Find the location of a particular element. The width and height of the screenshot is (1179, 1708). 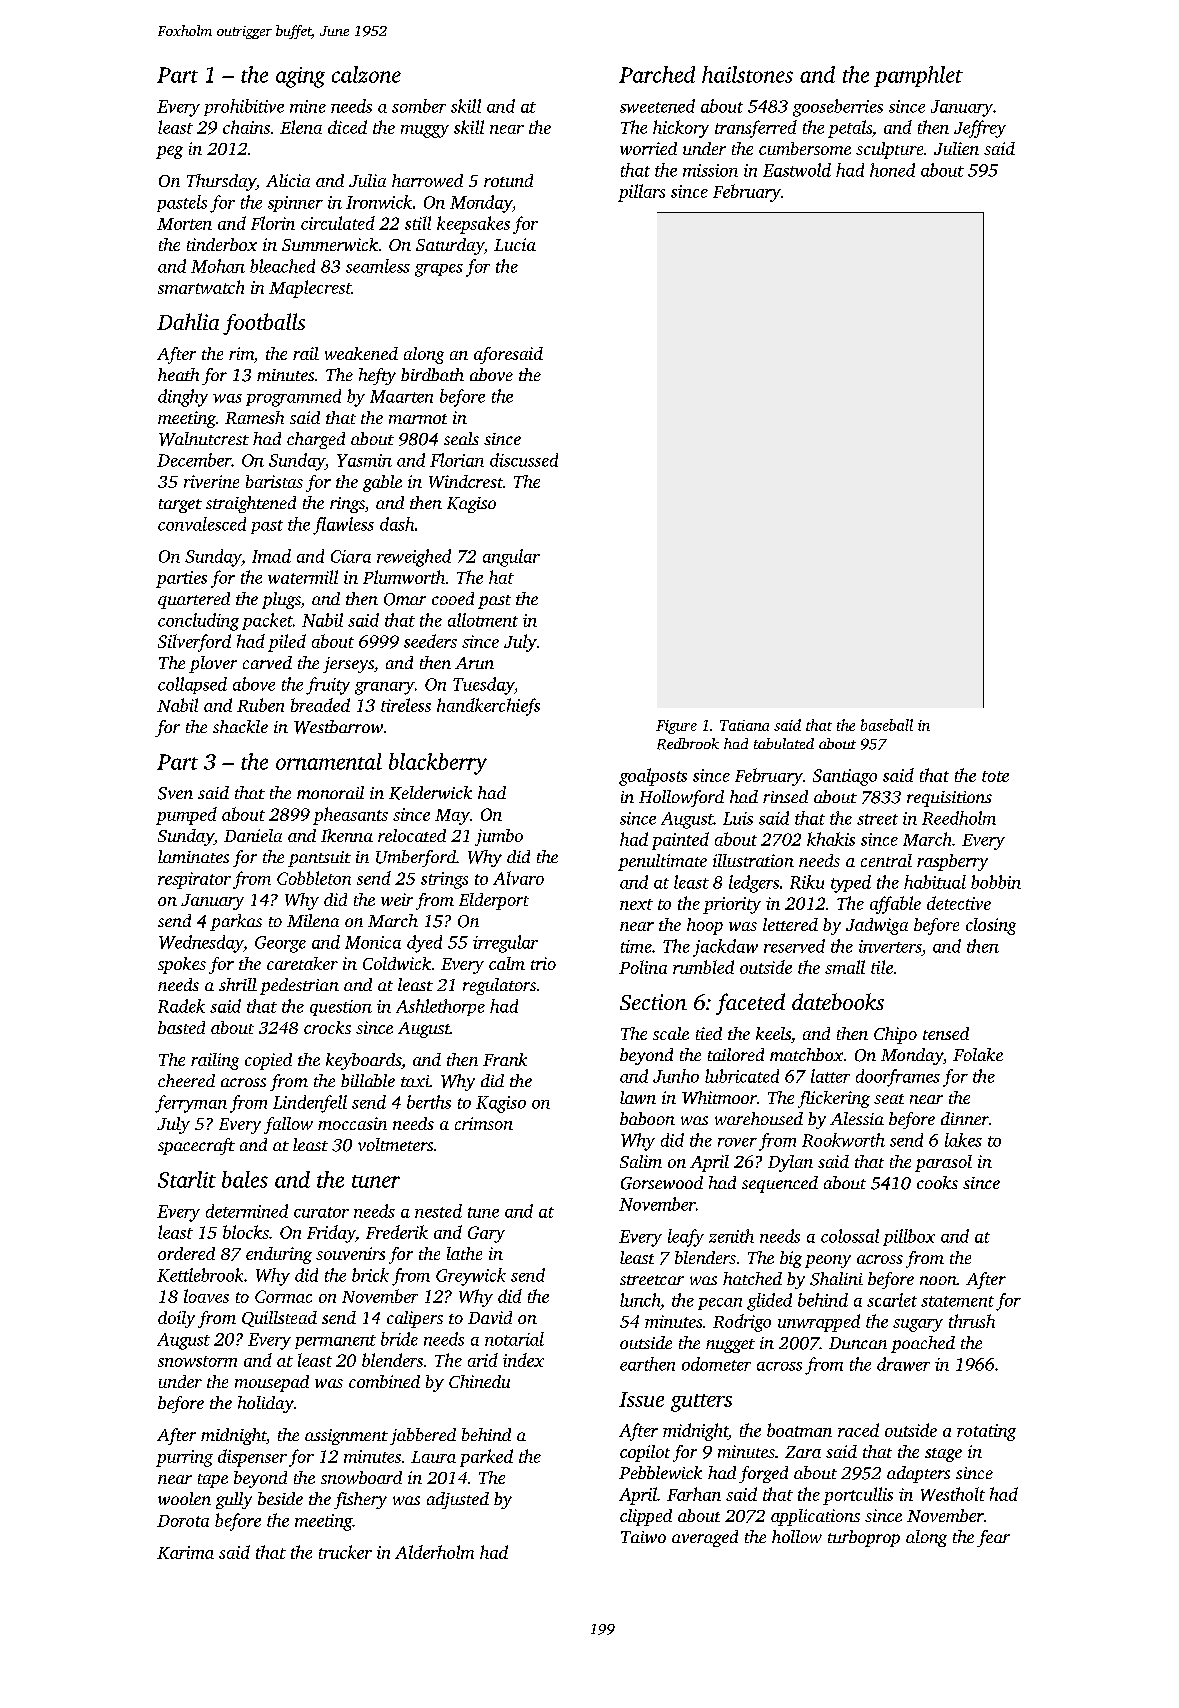

ornamental is located at coordinates (329, 761).
